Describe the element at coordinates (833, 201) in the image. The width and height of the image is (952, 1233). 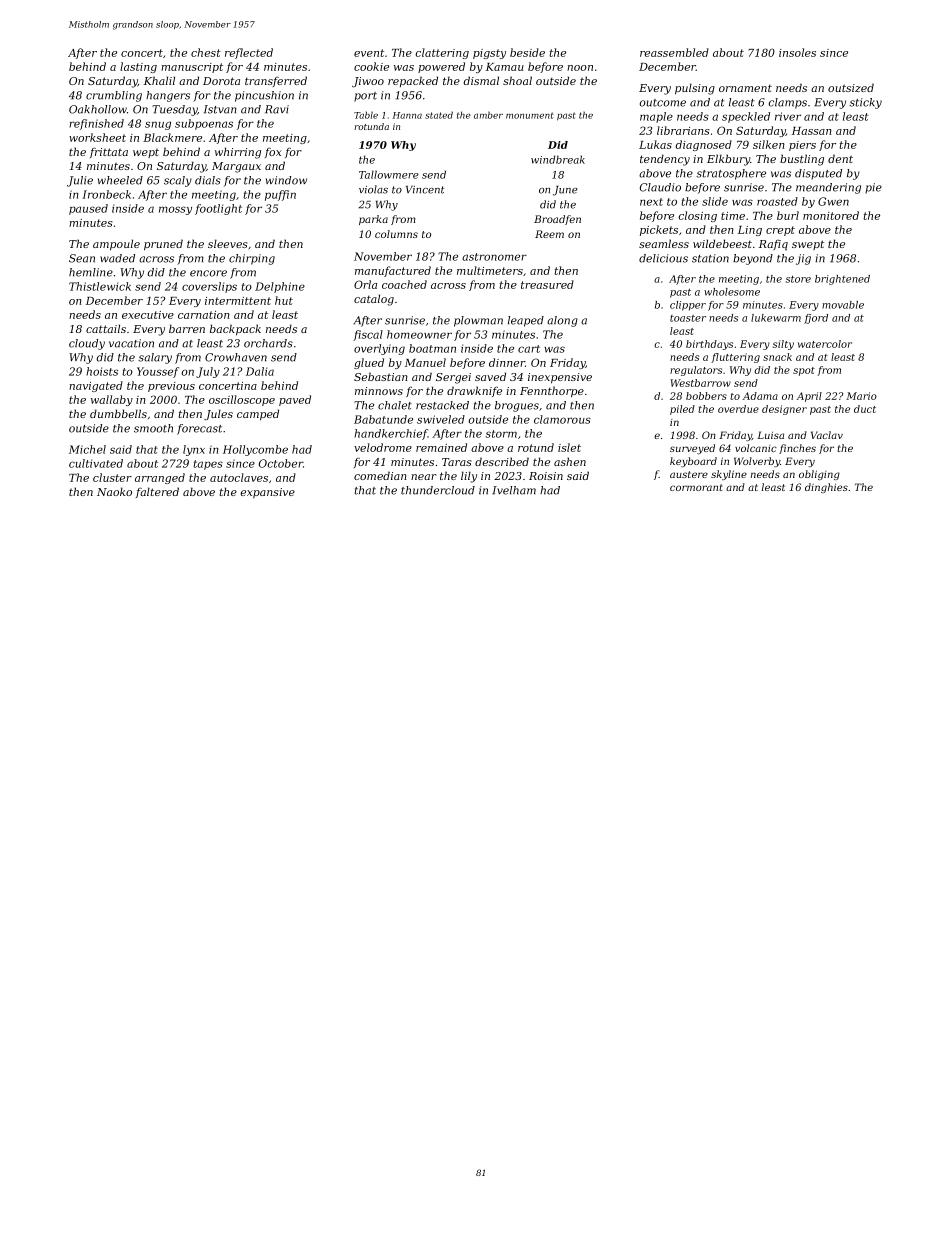
I see `Gwen` at that location.
